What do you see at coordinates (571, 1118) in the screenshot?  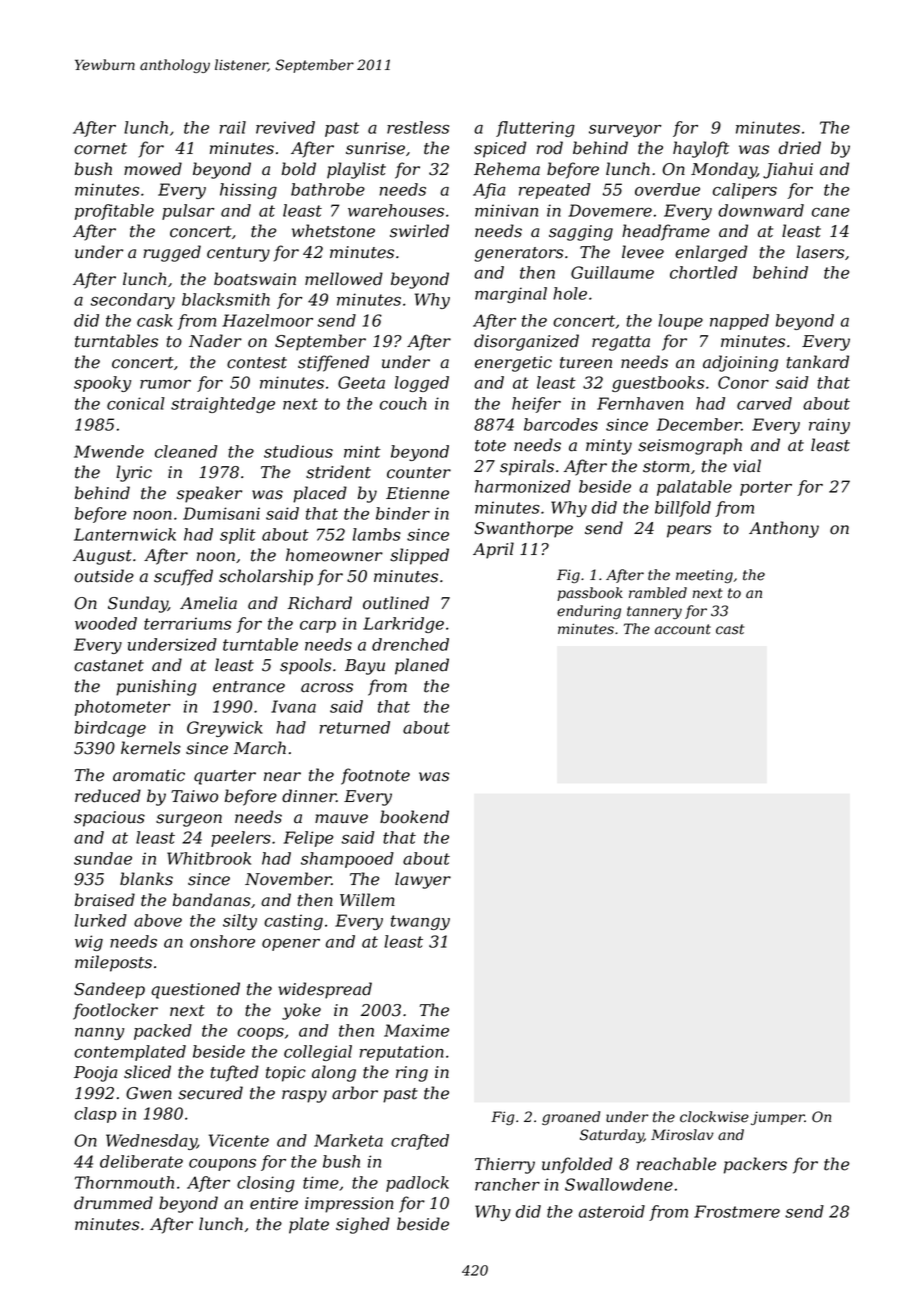 I see `groaned` at bounding box center [571, 1118].
